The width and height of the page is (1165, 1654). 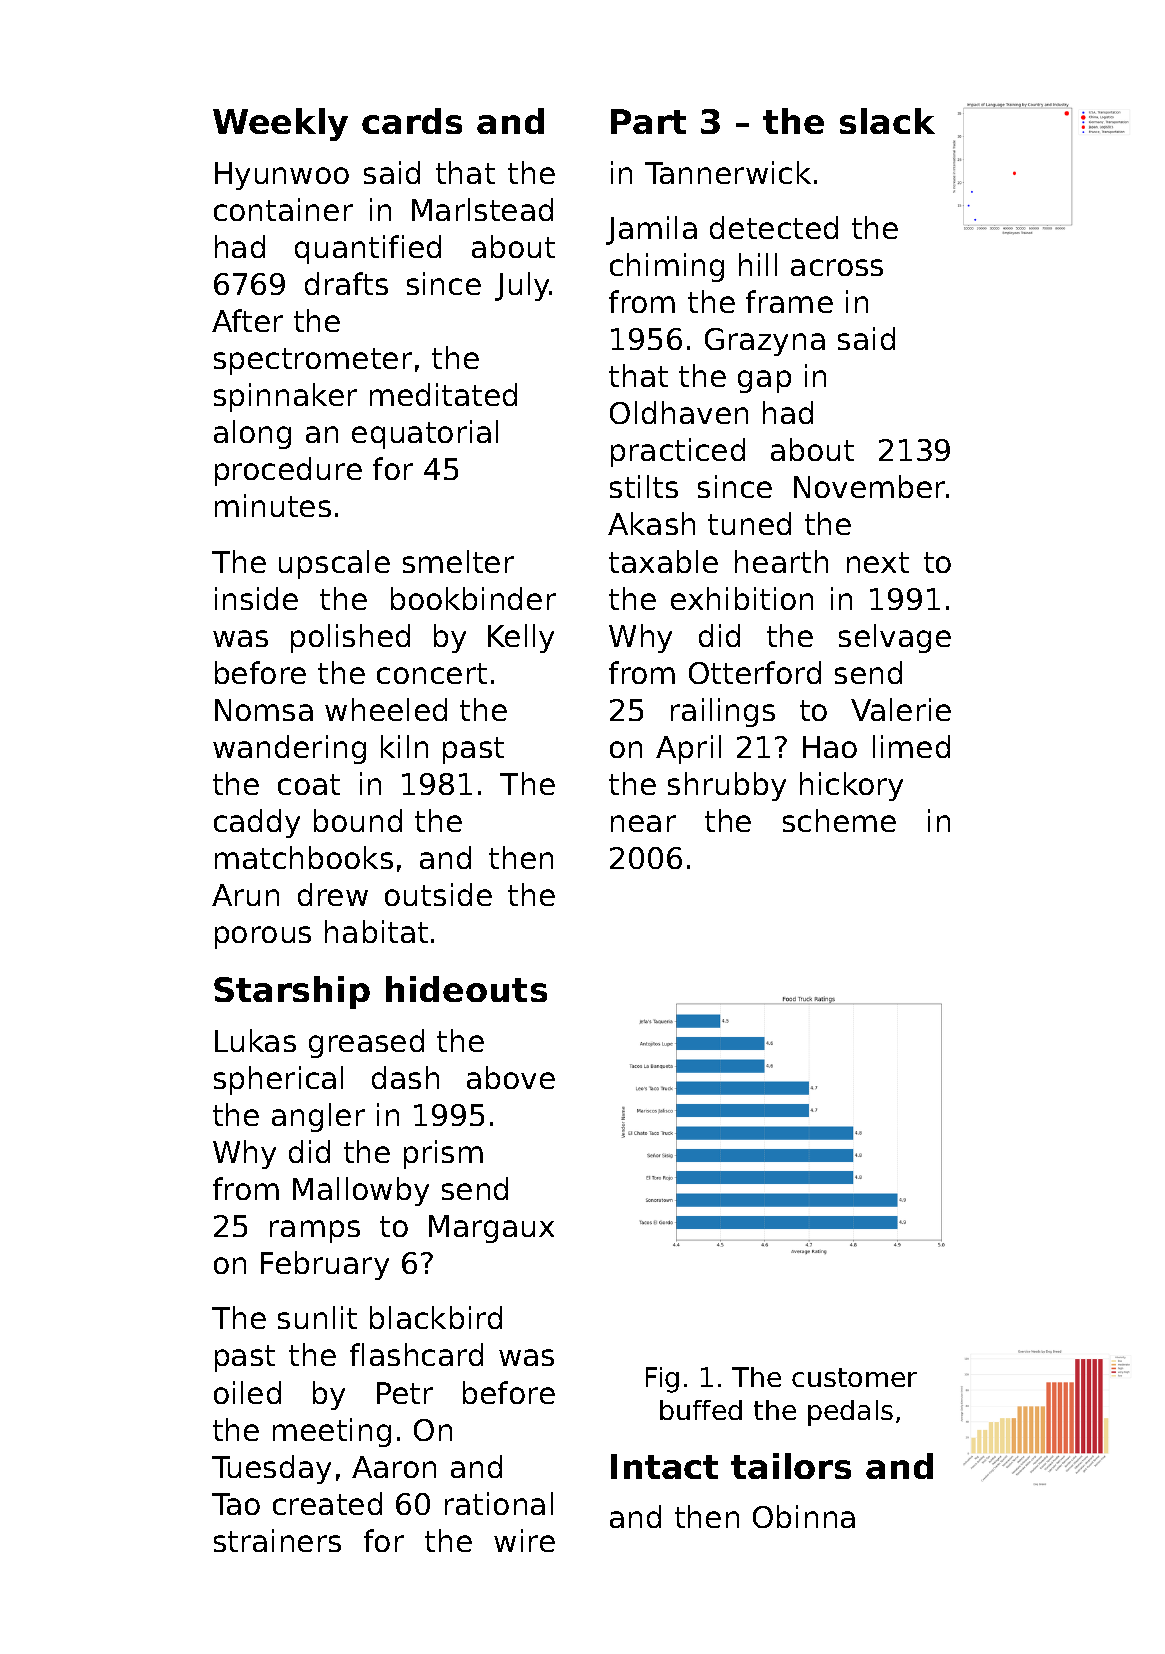 What do you see at coordinates (247, 320) in the page?
I see `After` at bounding box center [247, 320].
